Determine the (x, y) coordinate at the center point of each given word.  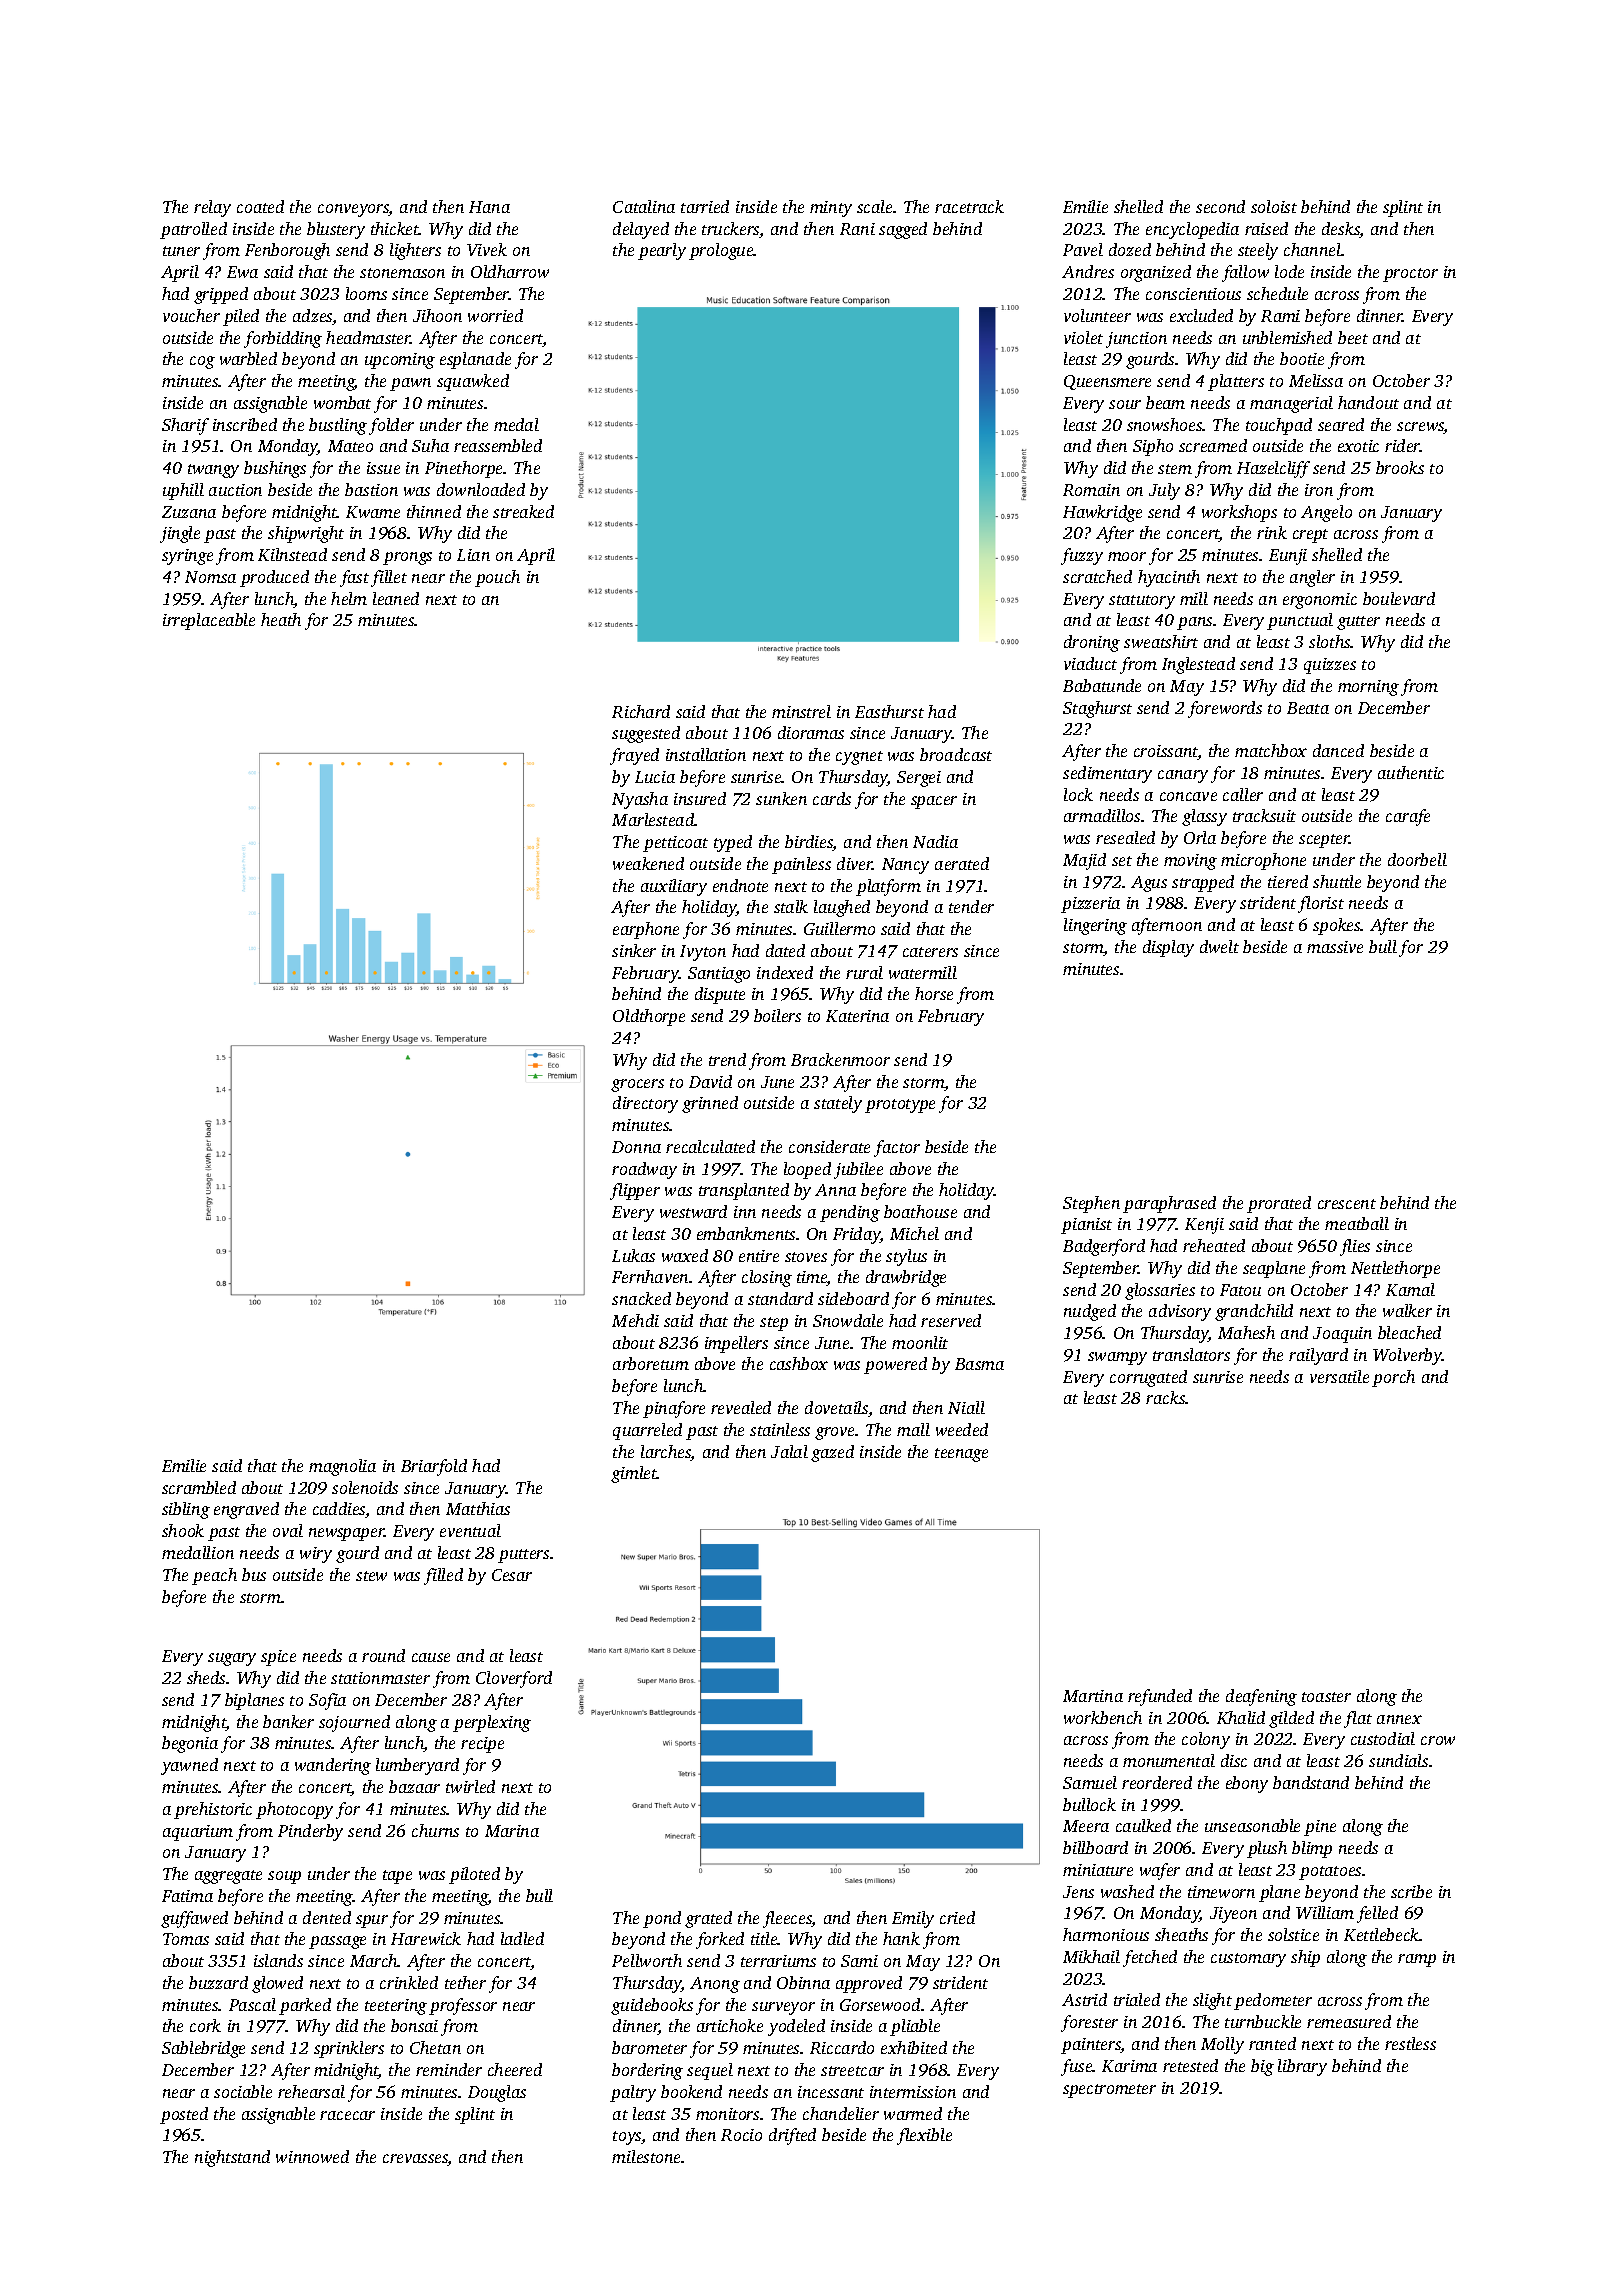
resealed (1125, 837)
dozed (1130, 249)
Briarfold (434, 1467)
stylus (906, 1257)
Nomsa (210, 577)
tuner (181, 251)
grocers (637, 1085)
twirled (470, 1786)
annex (1399, 1719)
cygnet (859, 758)
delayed (641, 230)
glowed (277, 1984)
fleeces (787, 1919)
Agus (1149, 884)
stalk (791, 906)
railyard (1318, 1356)
